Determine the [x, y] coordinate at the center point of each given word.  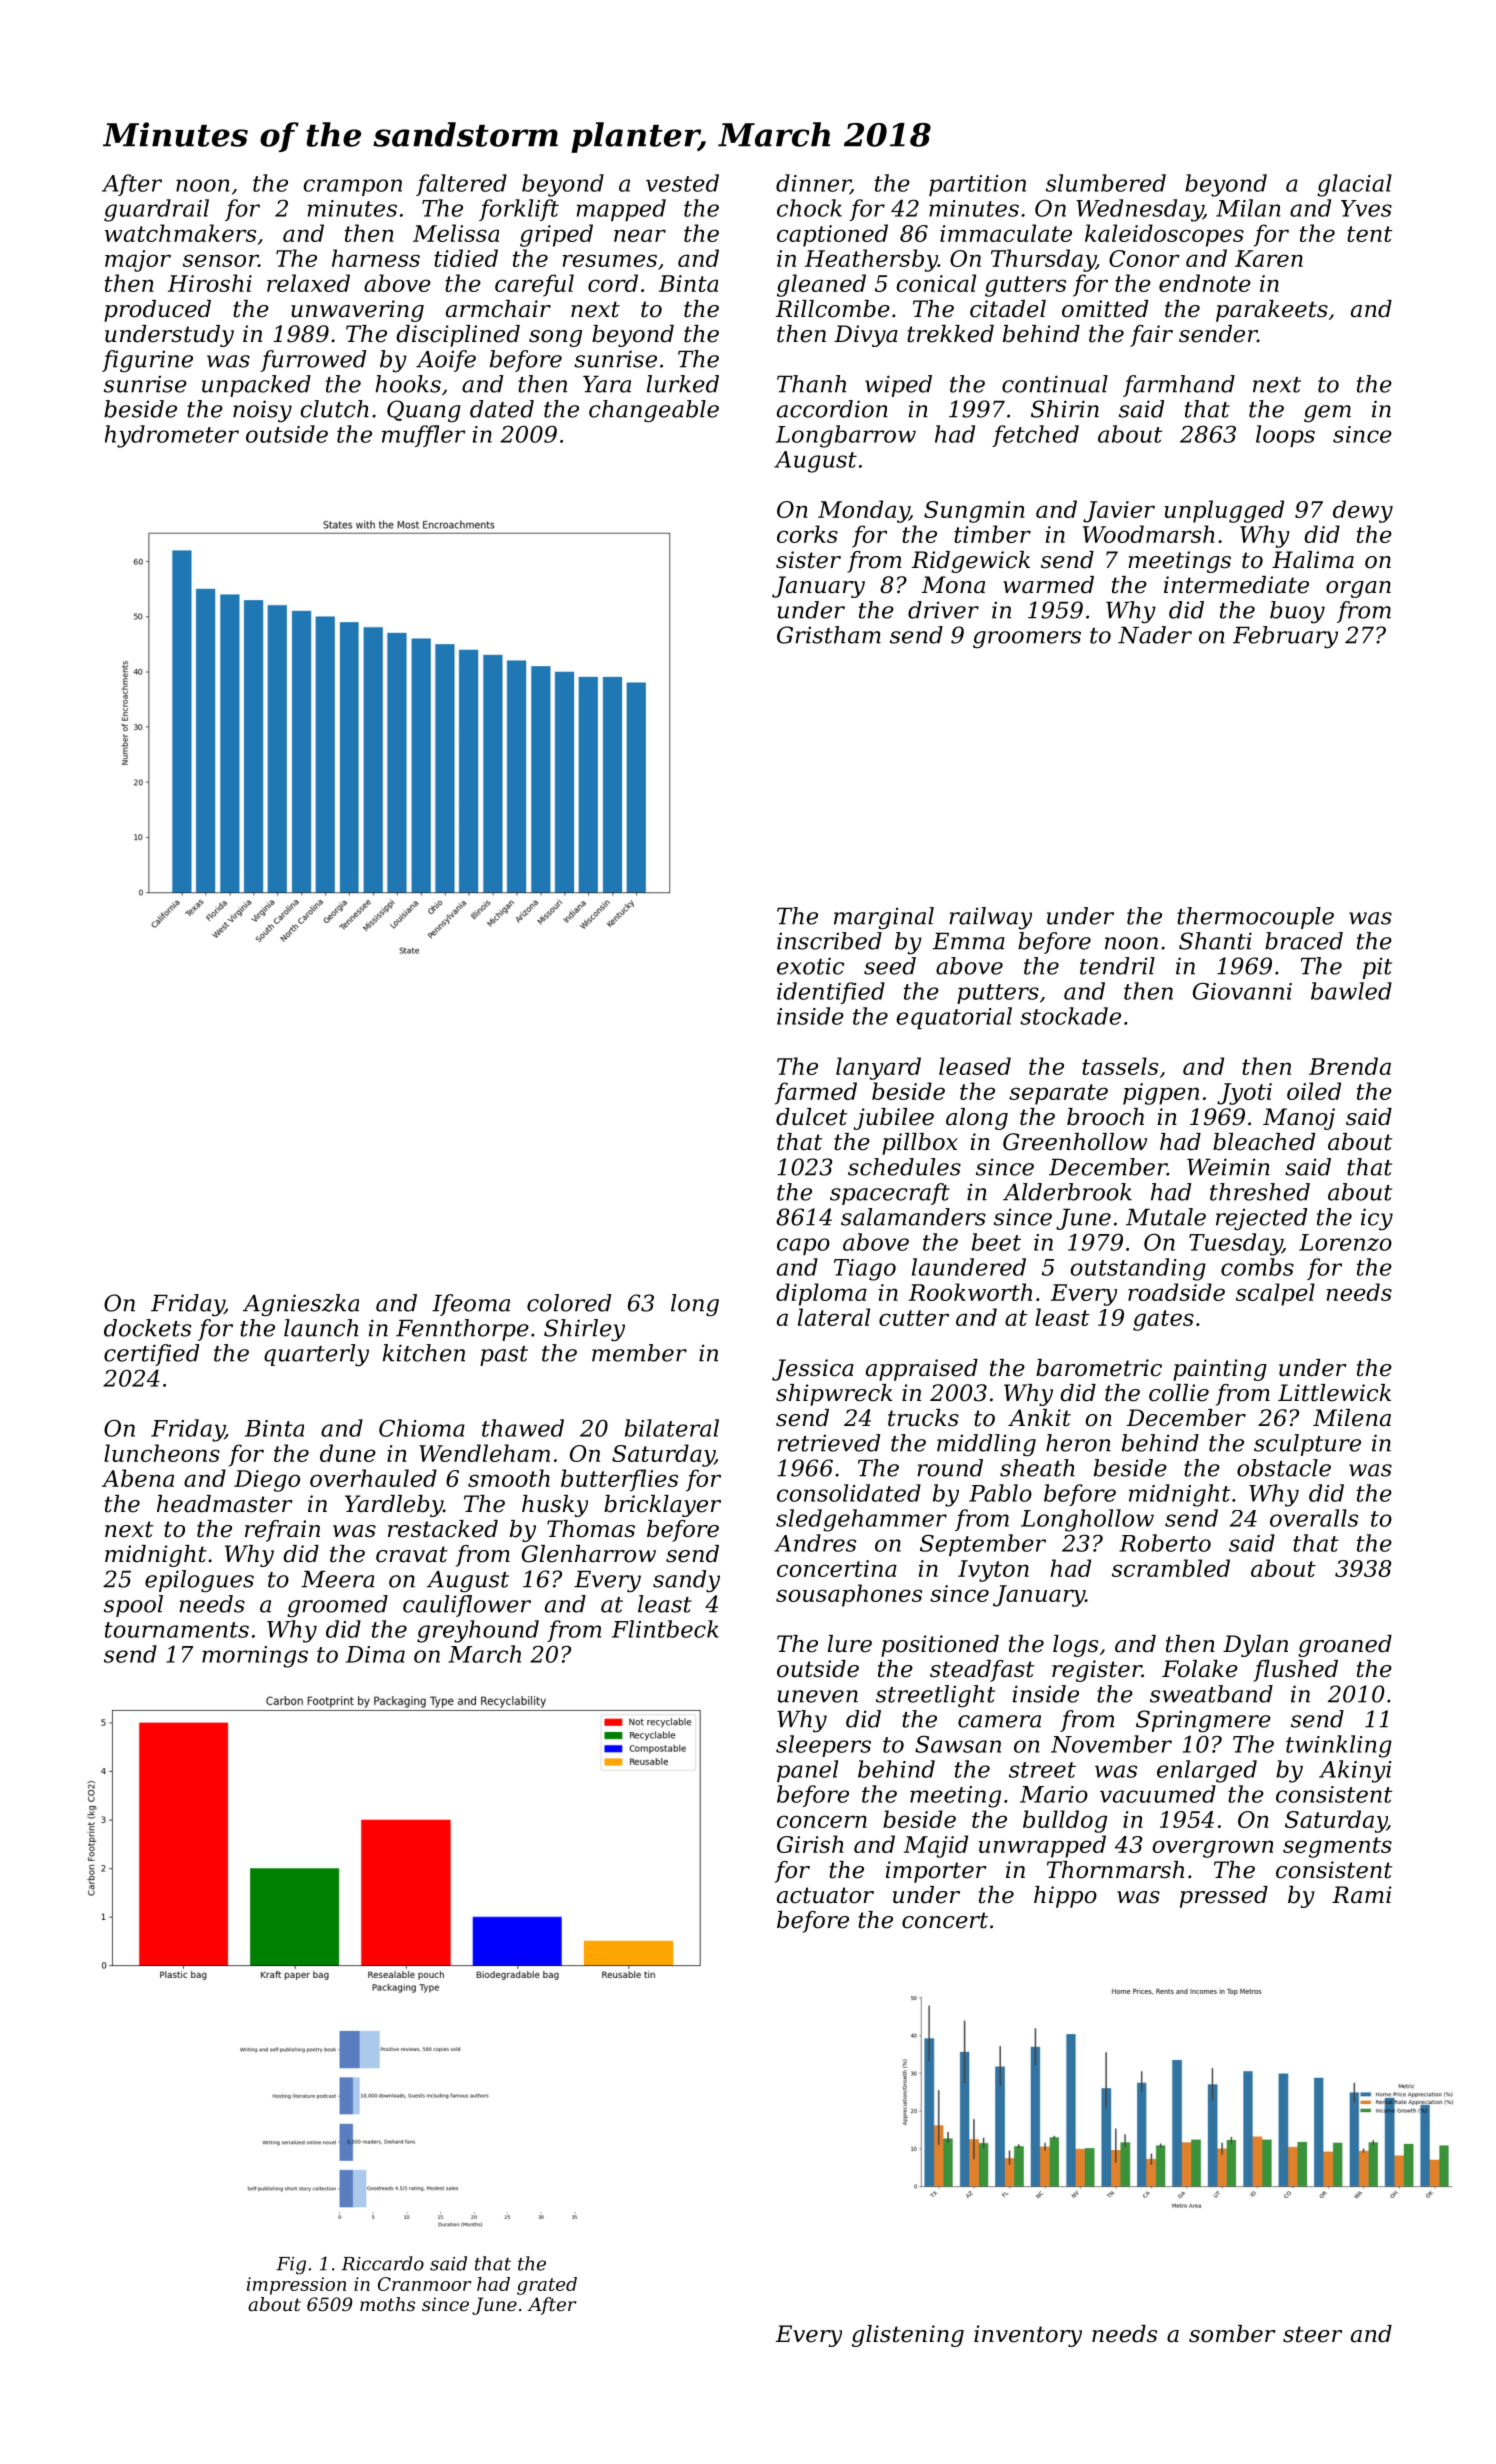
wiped [898, 386]
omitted [1105, 309]
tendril [1117, 966]
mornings [255, 1657]
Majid [936, 1846]
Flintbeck [665, 1629]
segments [1337, 1847]
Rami [1362, 1895]
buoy [1297, 612]
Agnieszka [301, 1305]
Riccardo [382, 2263]
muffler [424, 436]
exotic [810, 966]
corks [807, 534]
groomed [337, 1606]
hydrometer [172, 436]
